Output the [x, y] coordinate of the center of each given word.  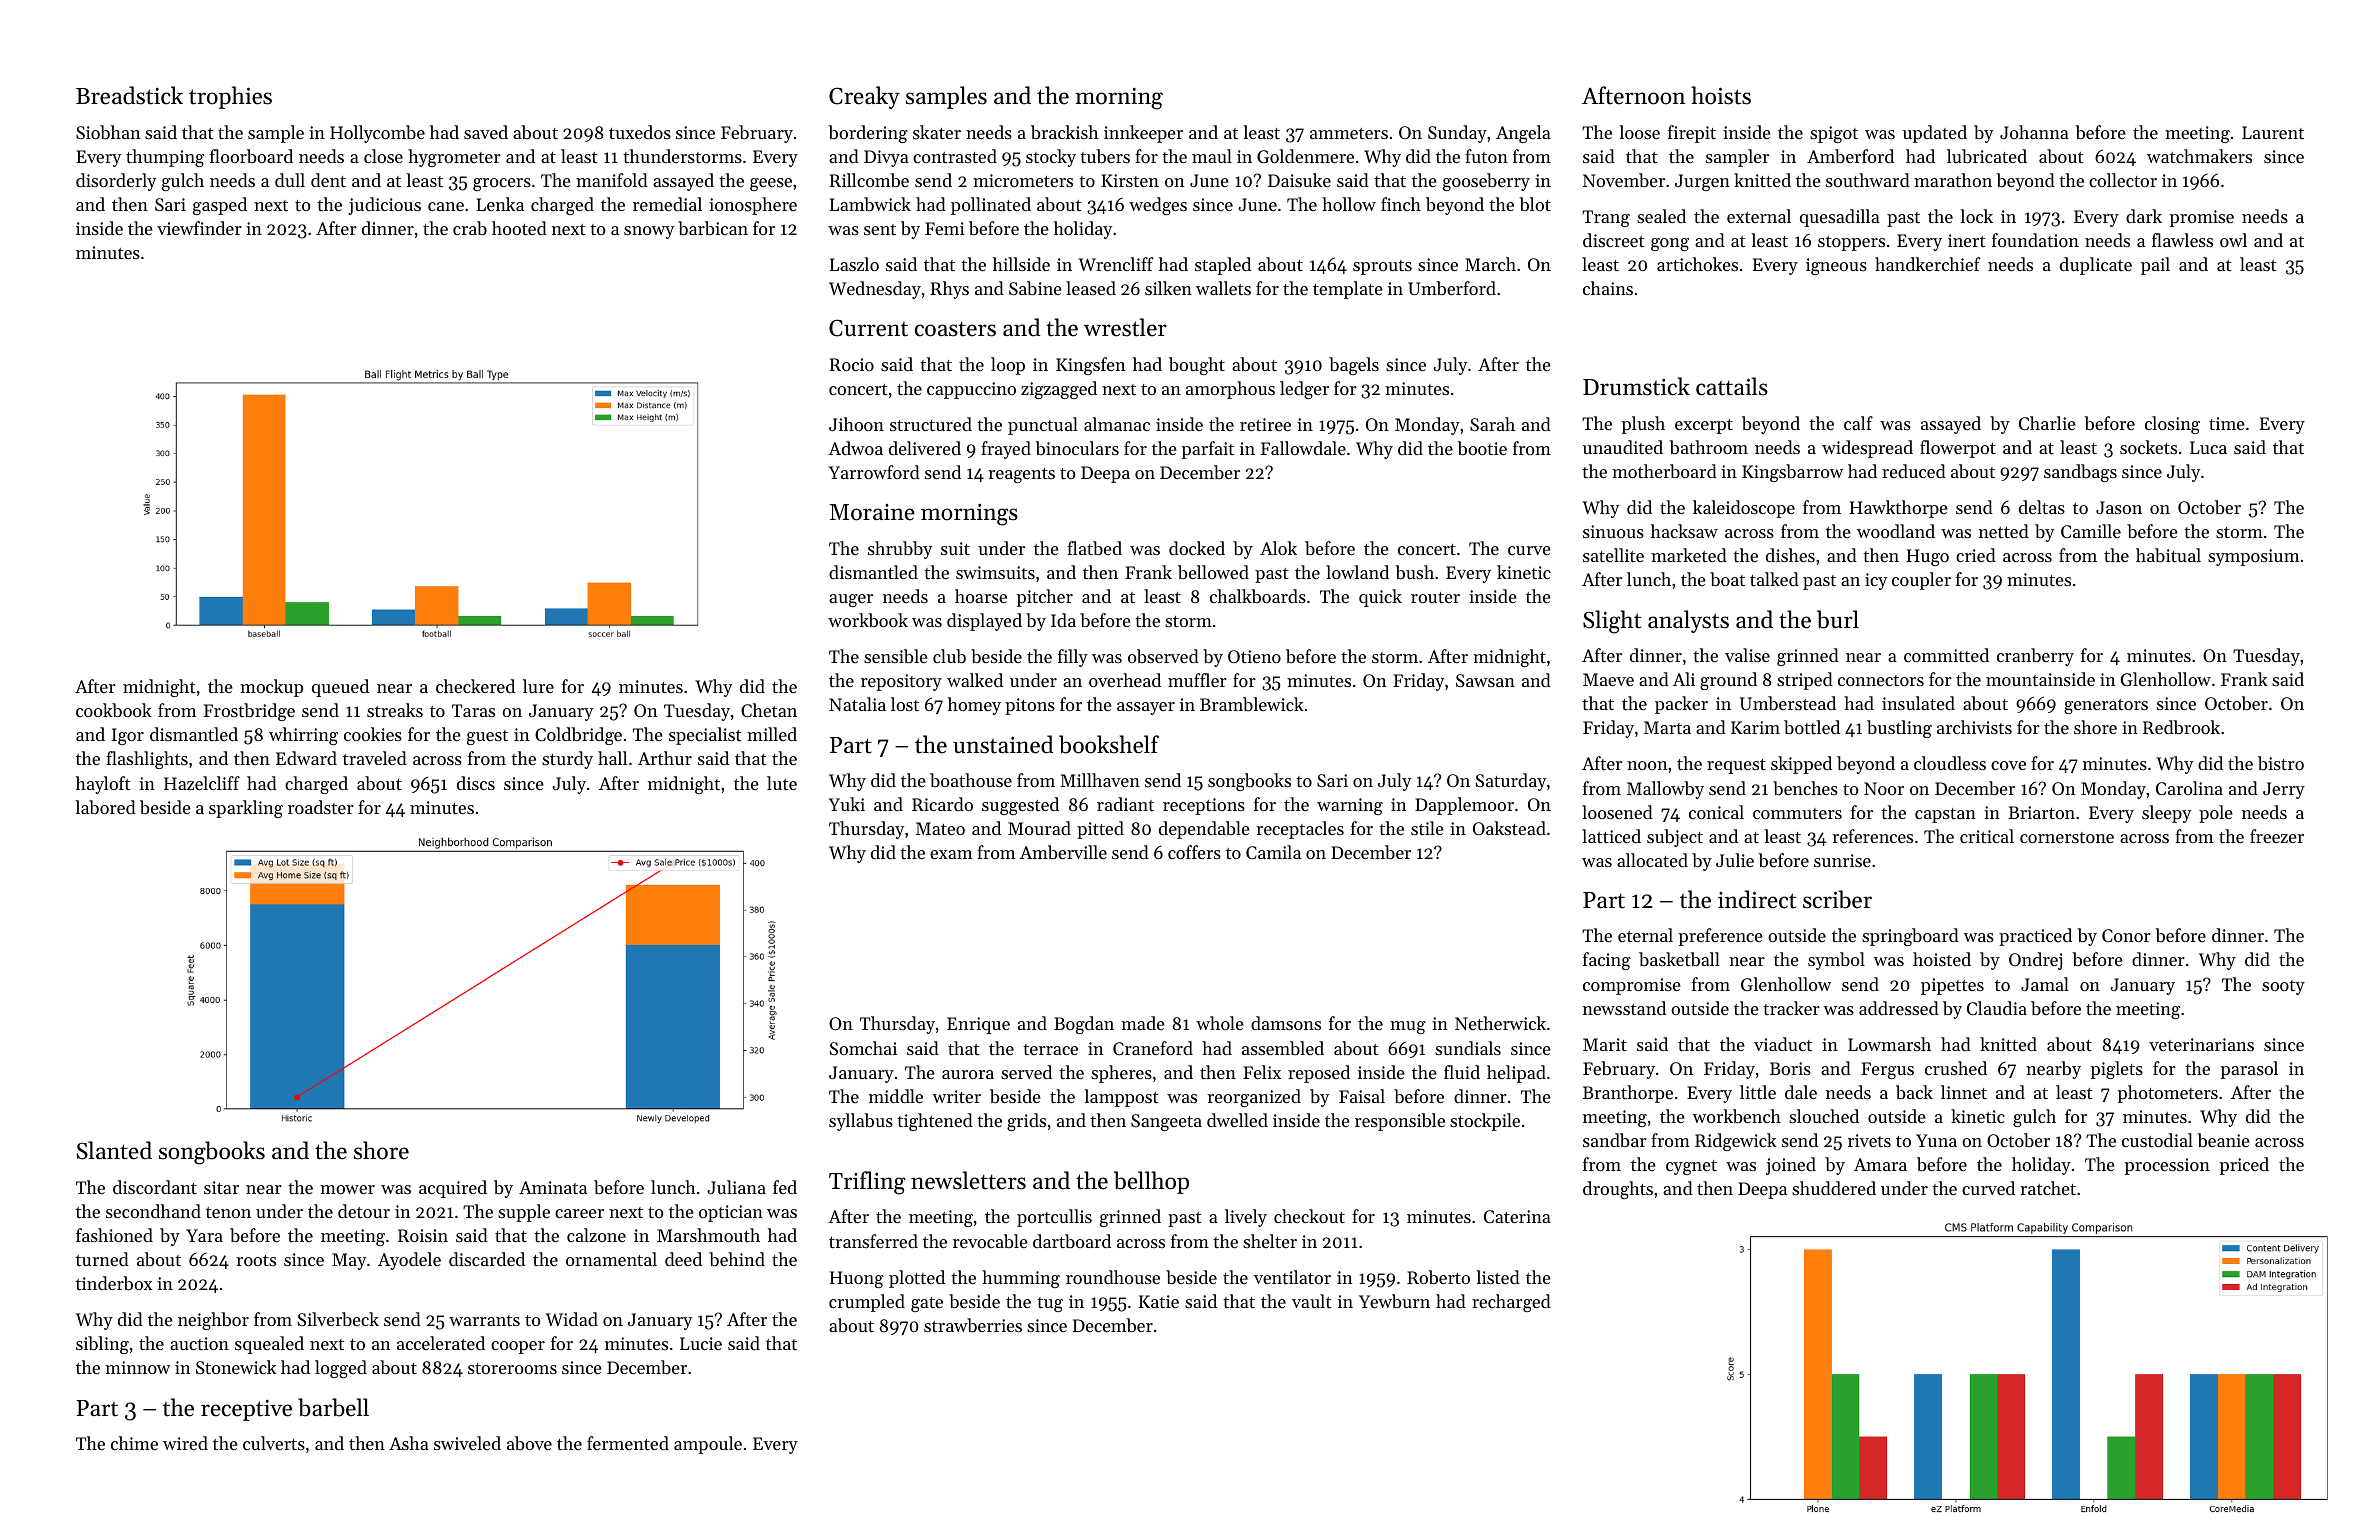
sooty [2283, 987]
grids [1026, 1122]
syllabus [861, 1122]
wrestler [1125, 327]
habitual [2168, 555]
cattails [1732, 386]
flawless [2182, 240]
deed [683, 1259]
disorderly [116, 182]
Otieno [1254, 656]
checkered [475, 686]
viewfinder [199, 228]
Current [868, 328]
